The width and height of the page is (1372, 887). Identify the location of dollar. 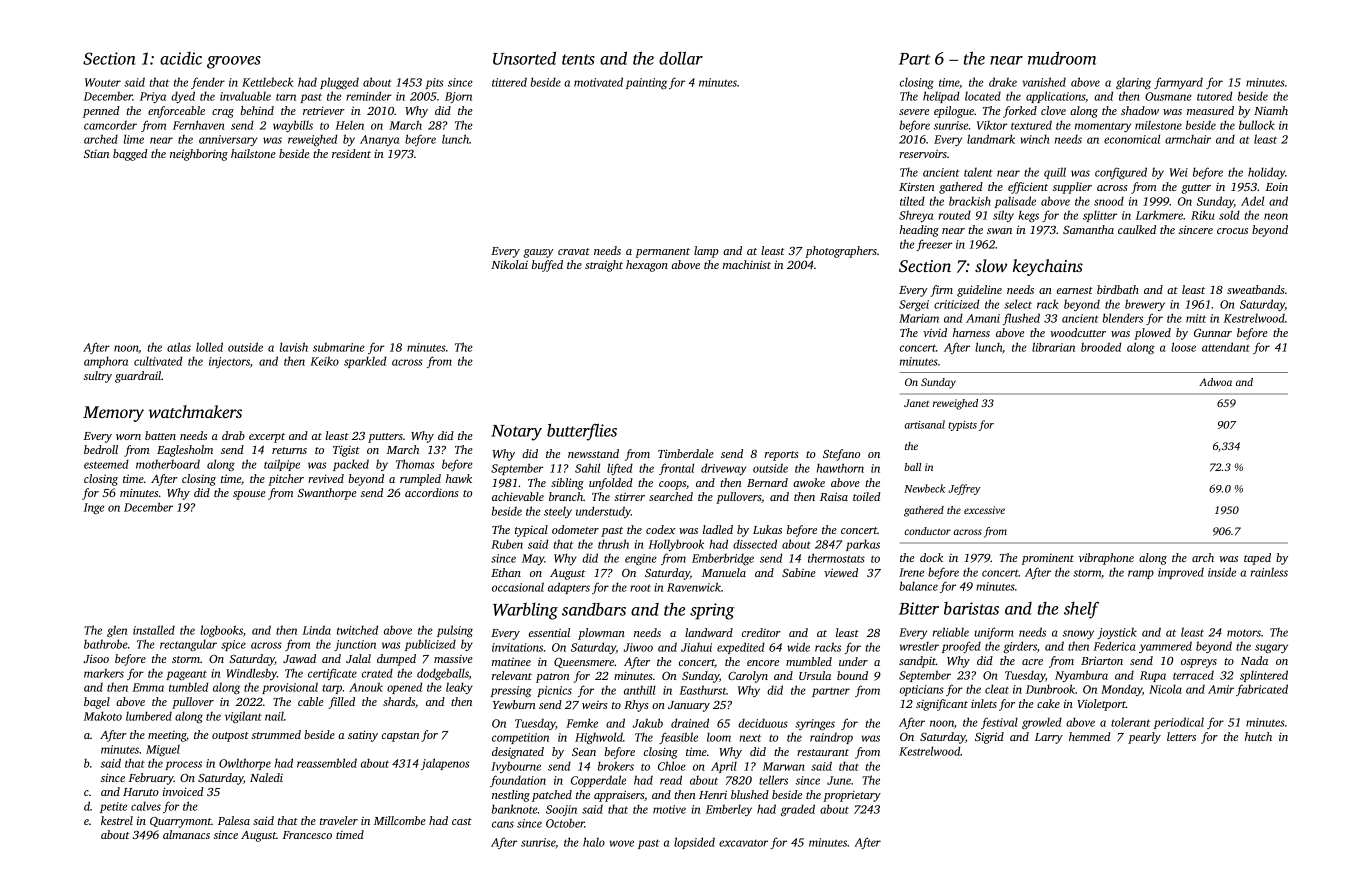
(681, 58).
